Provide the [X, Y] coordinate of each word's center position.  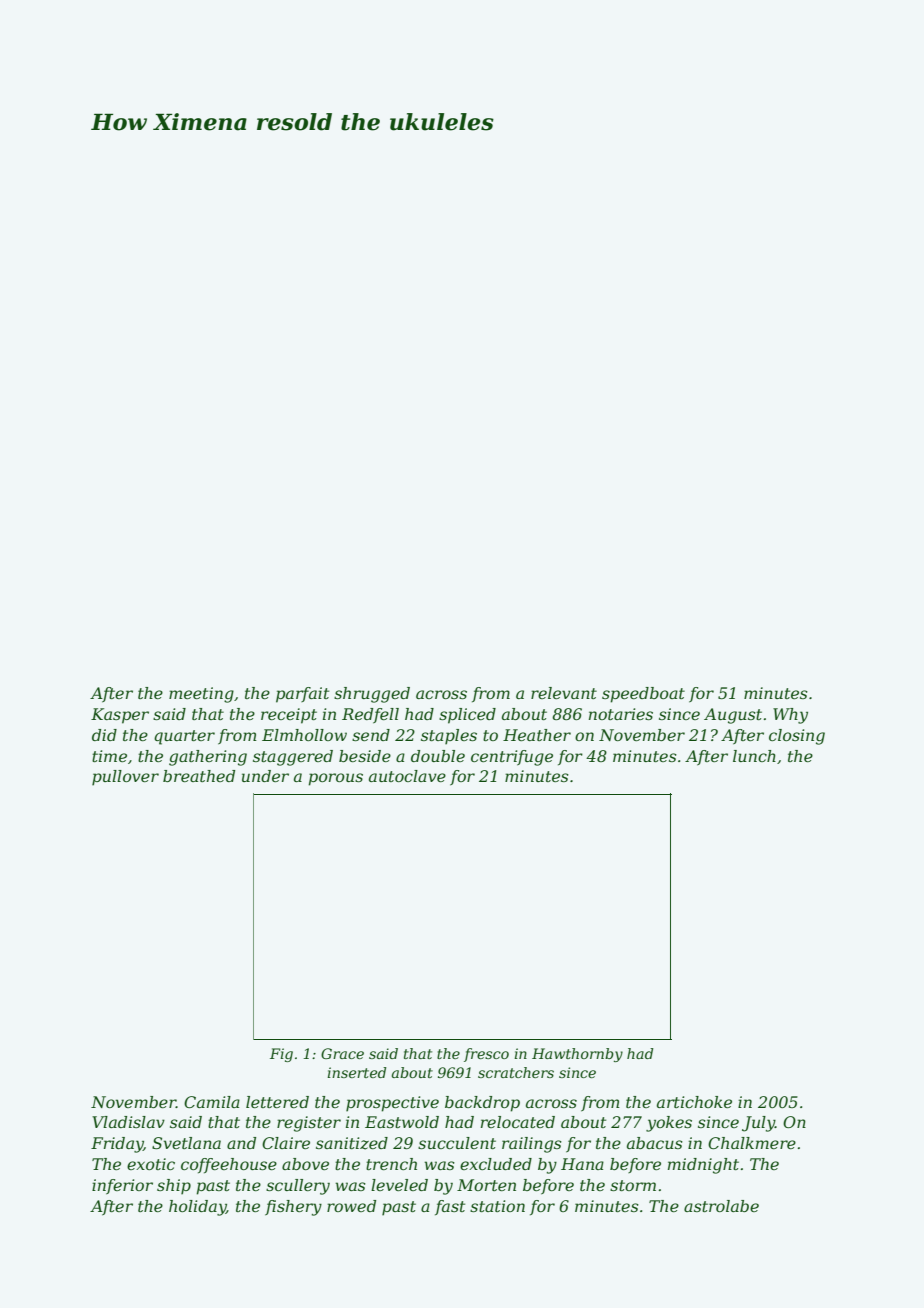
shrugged [372, 695]
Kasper [120, 716]
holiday [197, 1208]
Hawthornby [577, 1055]
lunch [754, 756]
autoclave [407, 776]
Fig [281, 1055]
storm [633, 1185]
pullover [125, 778]
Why [790, 716]
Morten [486, 1185]
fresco [486, 1055]
